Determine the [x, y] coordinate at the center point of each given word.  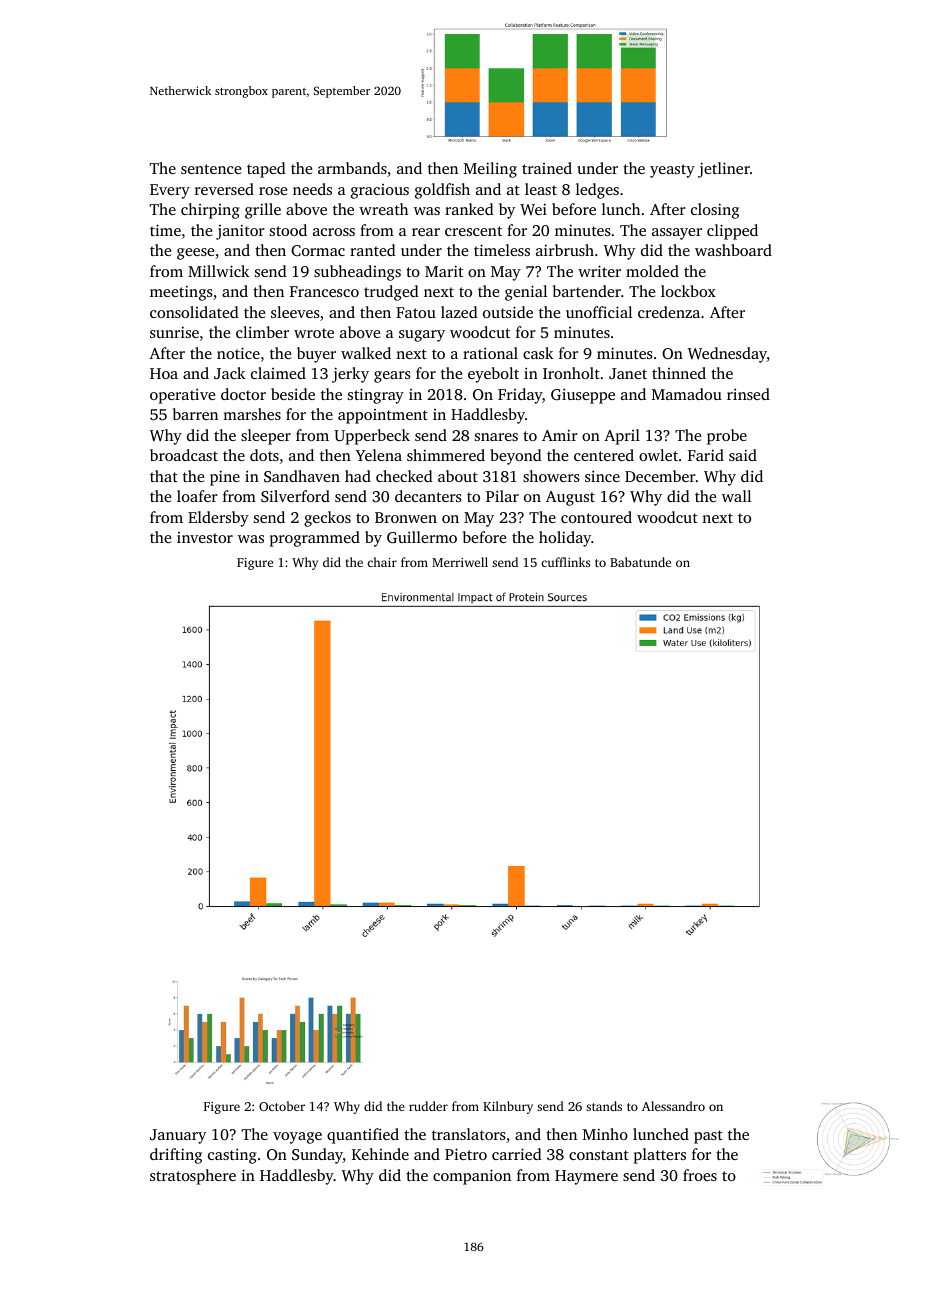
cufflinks [565, 562]
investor [205, 537]
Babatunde [640, 562]
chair [382, 562]
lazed [459, 312]
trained [547, 168]
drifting [176, 1156]
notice [238, 353]
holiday [565, 539]
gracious [380, 191]
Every [170, 191]
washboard [733, 250]
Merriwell [460, 562]
